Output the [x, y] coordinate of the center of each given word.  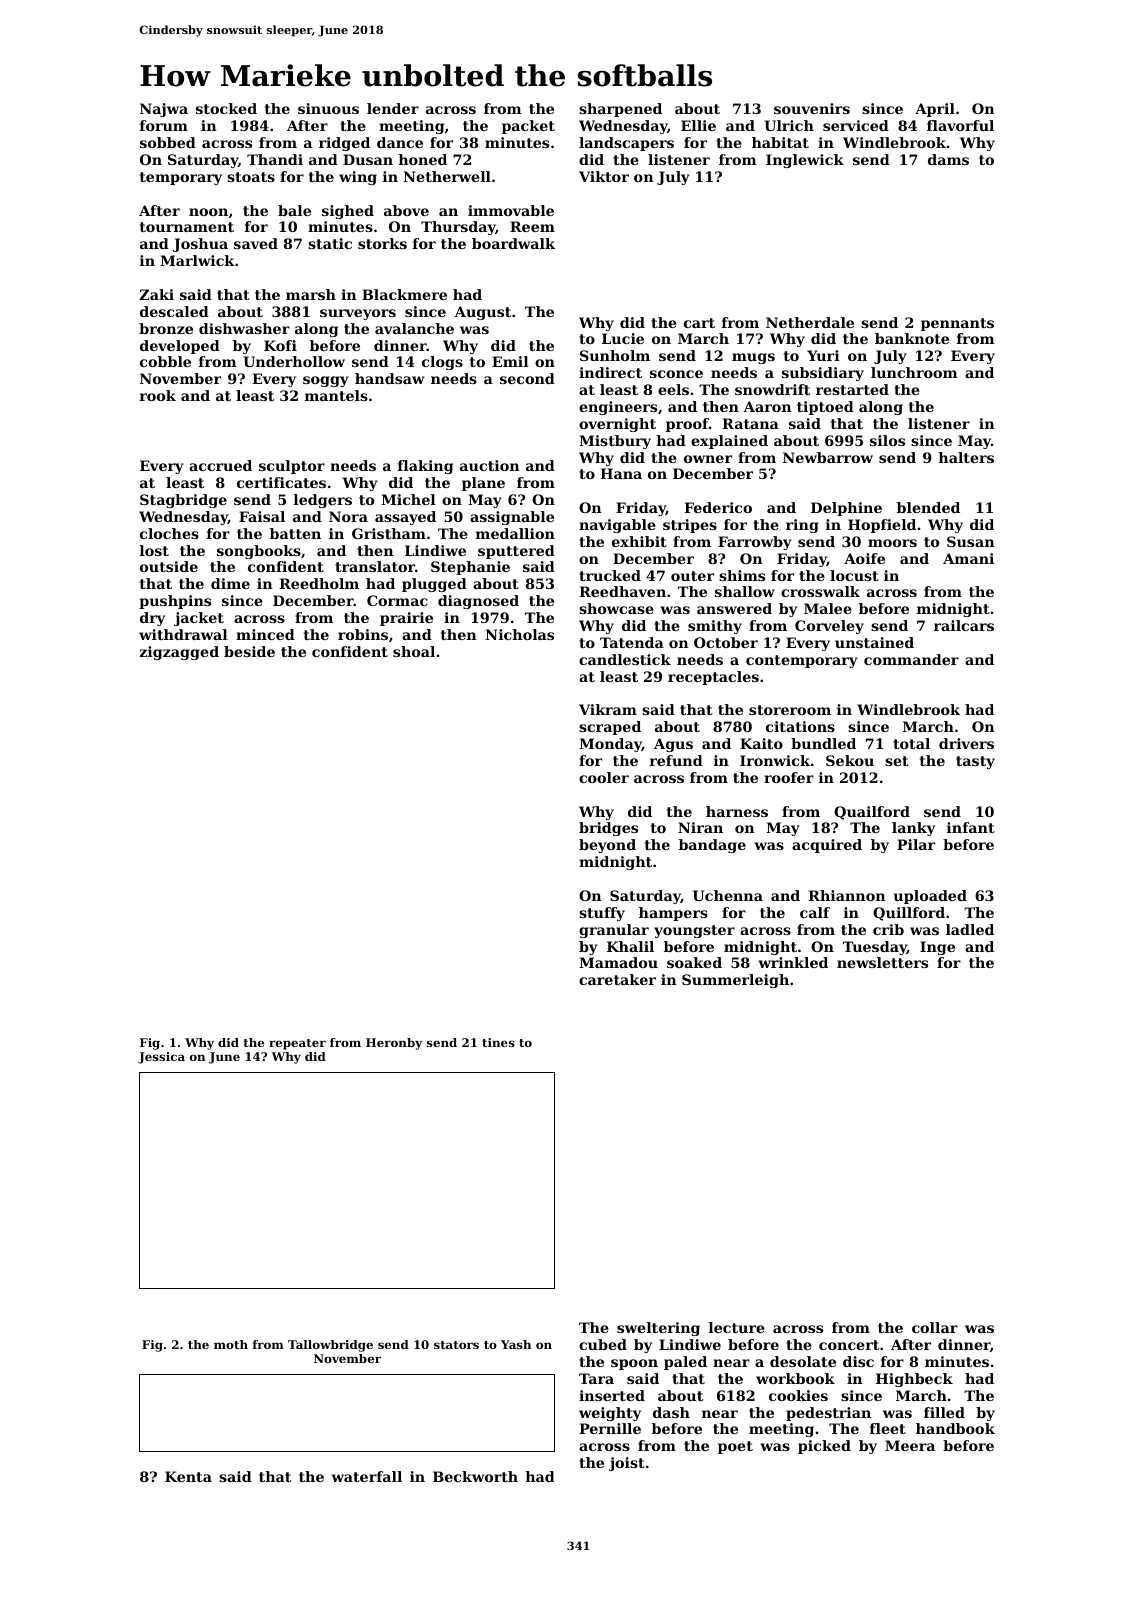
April [935, 110]
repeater [297, 1044]
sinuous [328, 108]
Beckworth [475, 1476]
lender [393, 108]
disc [858, 1361]
